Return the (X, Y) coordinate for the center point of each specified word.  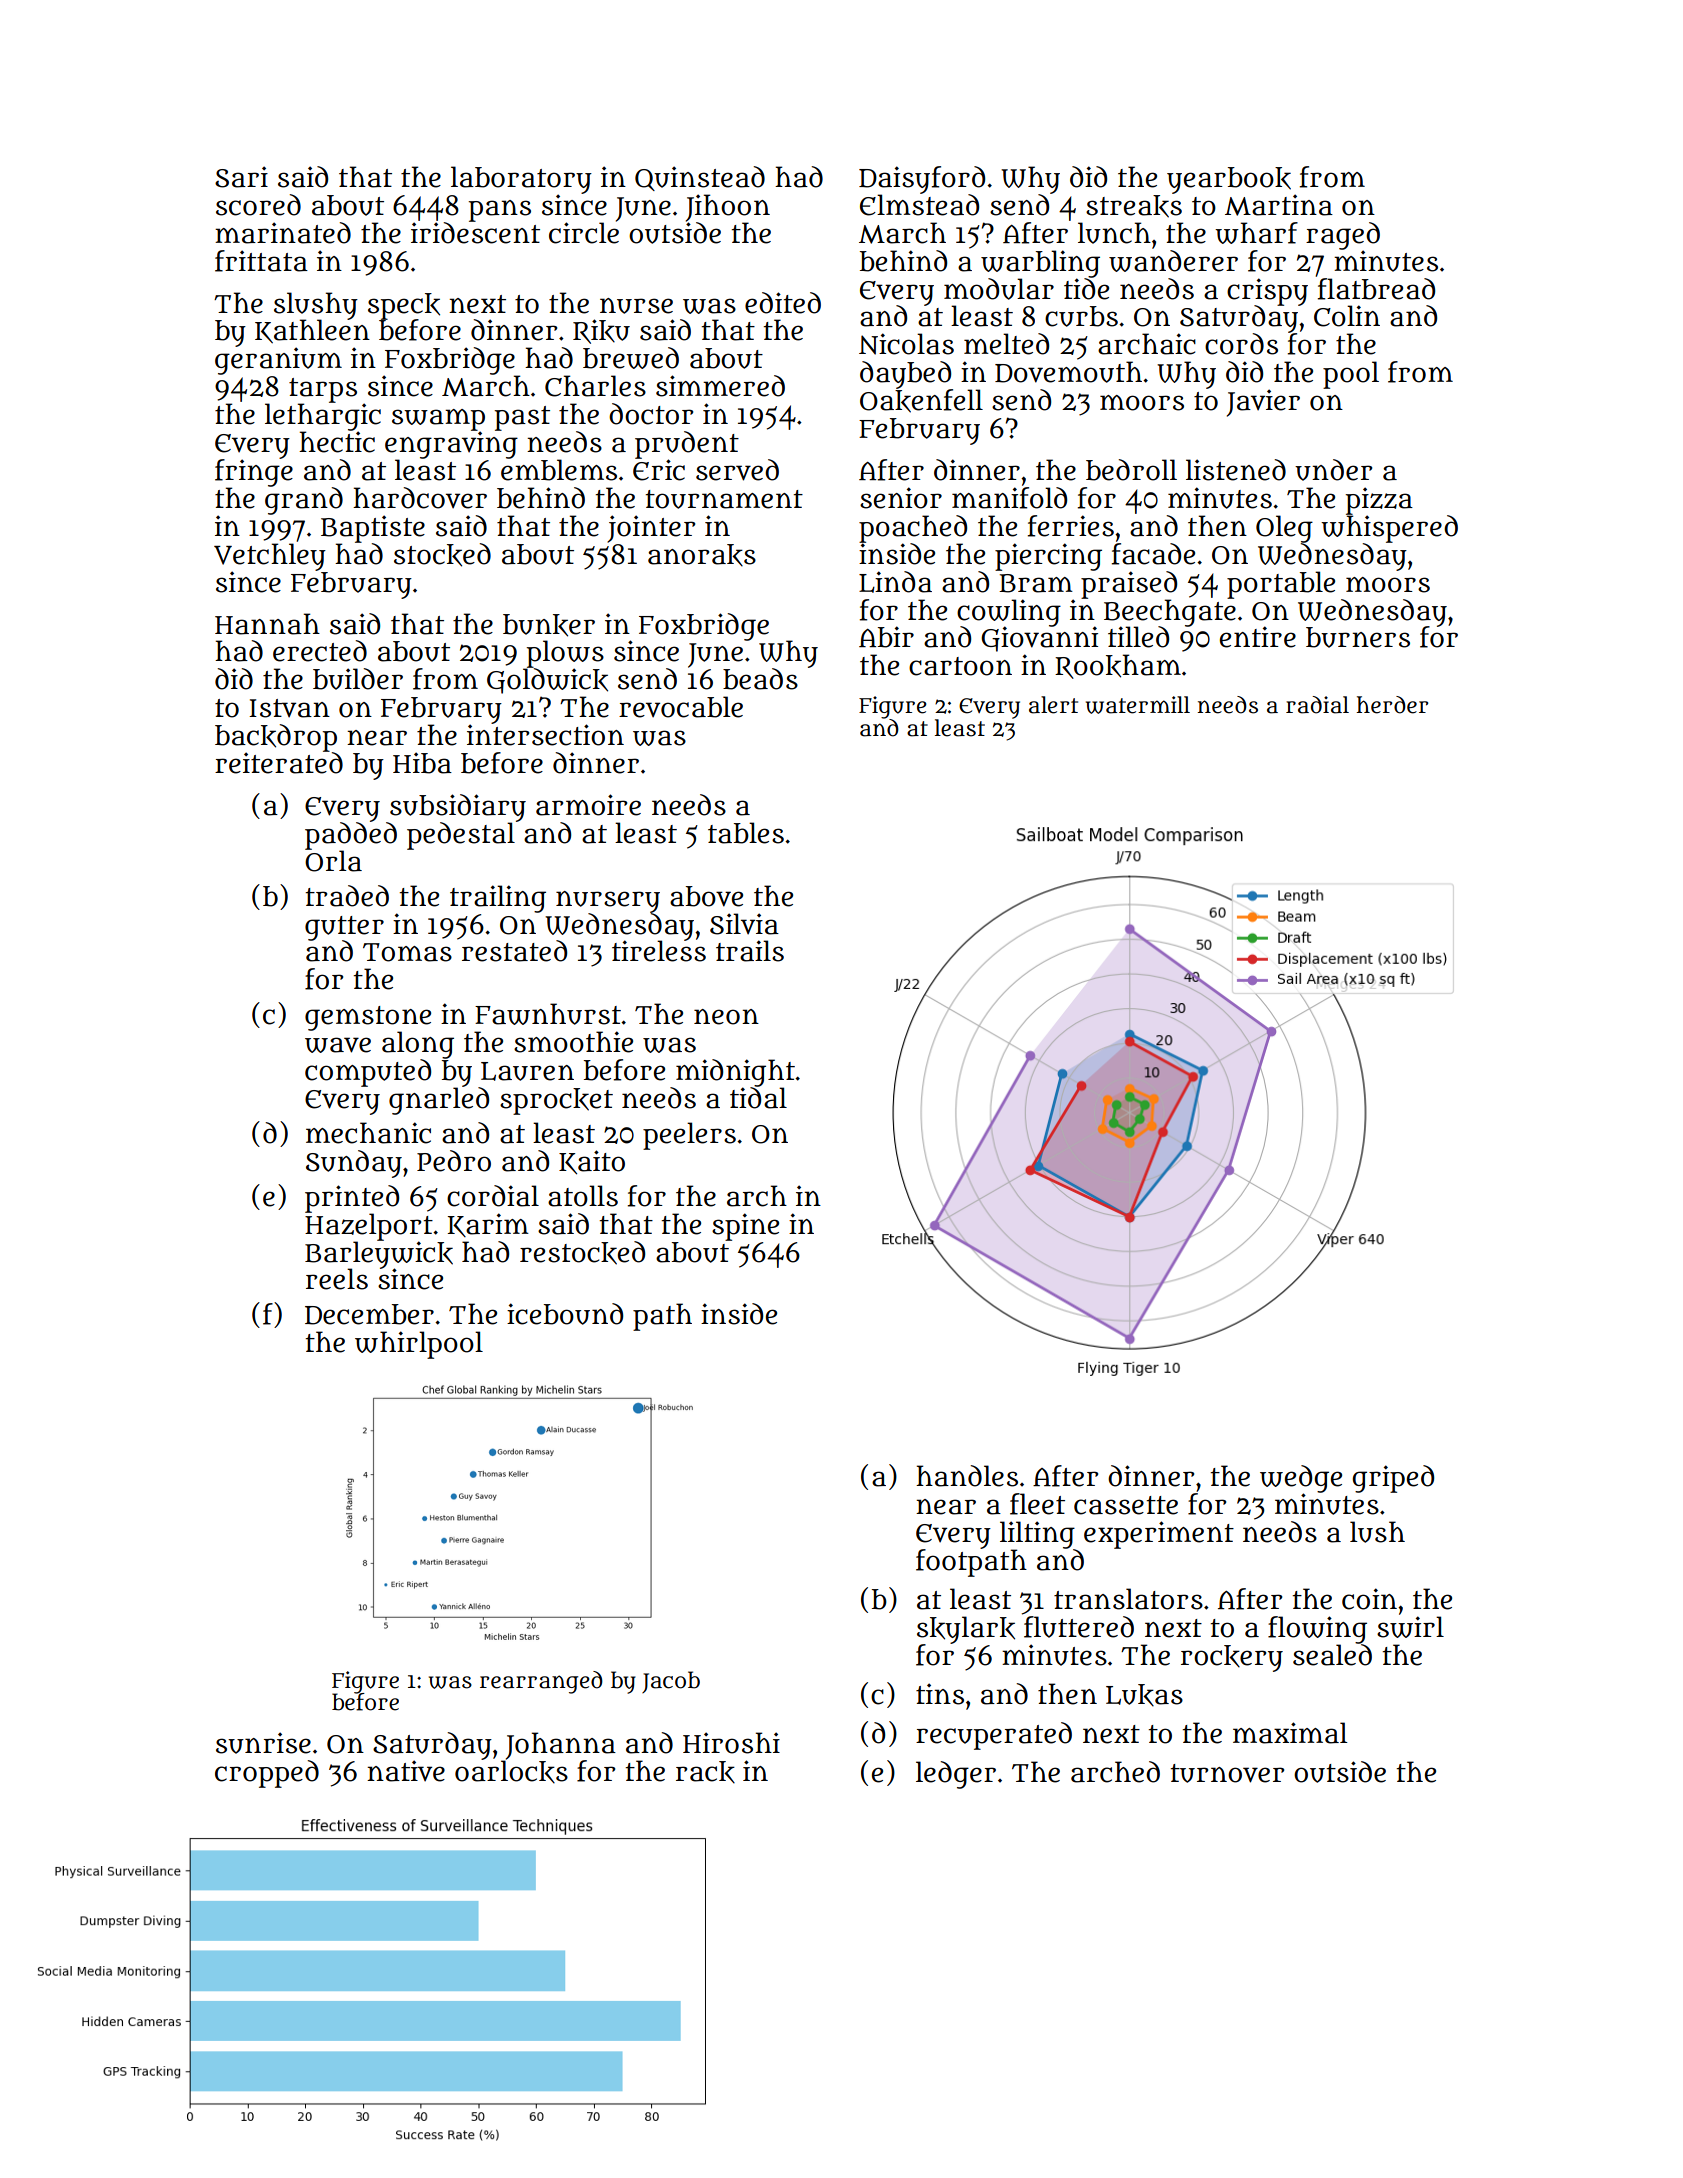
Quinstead (700, 178)
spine (745, 1227)
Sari (241, 177)
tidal (758, 1098)
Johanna (561, 1746)
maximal (1290, 1733)
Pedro (454, 1161)
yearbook (1229, 180)
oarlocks (511, 1771)
